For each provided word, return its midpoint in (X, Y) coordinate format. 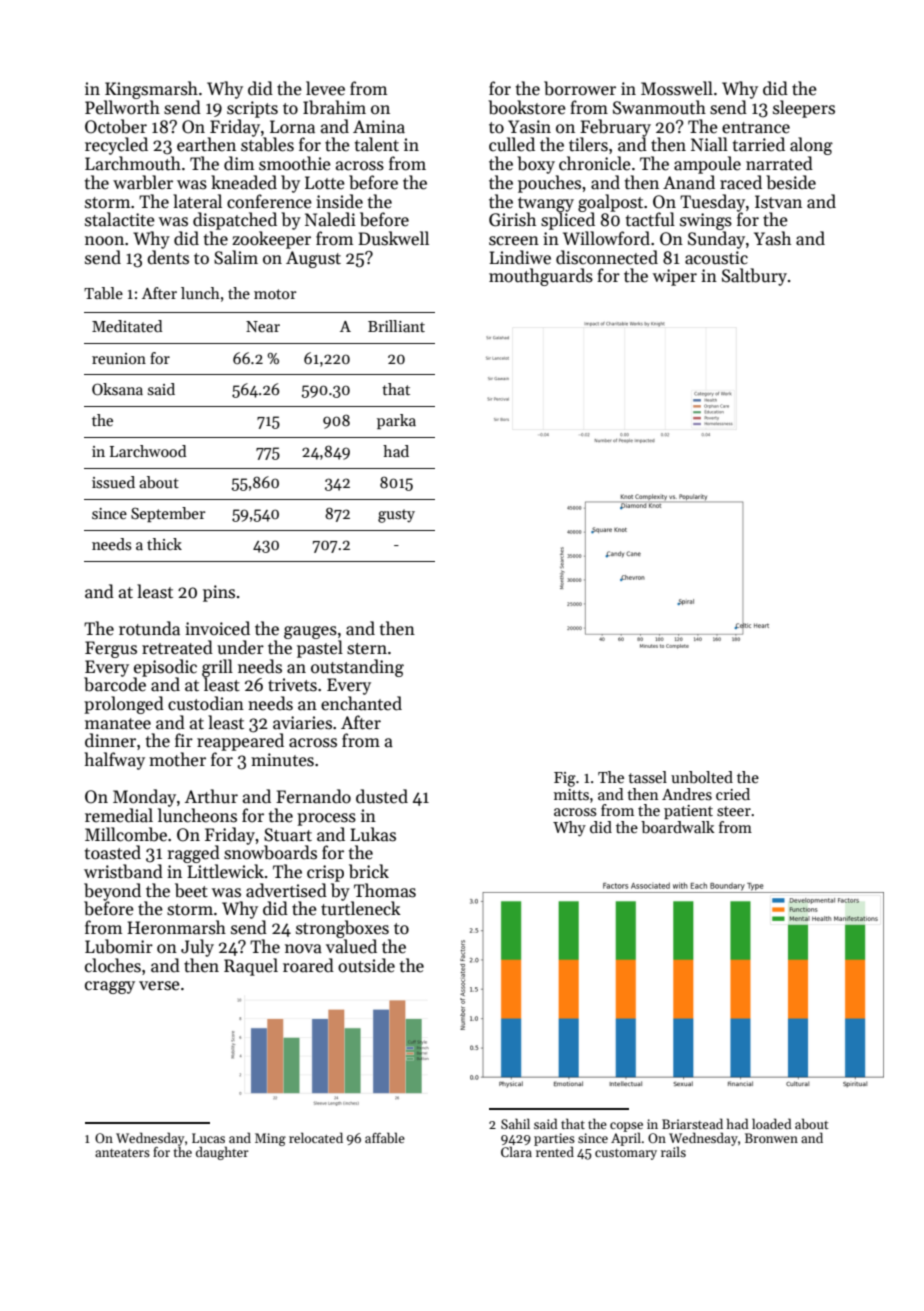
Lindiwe (520, 257)
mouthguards (541, 277)
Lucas (208, 1138)
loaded (772, 1123)
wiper (675, 277)
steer (734, 811)
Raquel (251, 967)
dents (168, 257)
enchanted (361, 703)
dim (239, 163)
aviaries (302, 723)
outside (366, 965)
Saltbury (754, 277)
